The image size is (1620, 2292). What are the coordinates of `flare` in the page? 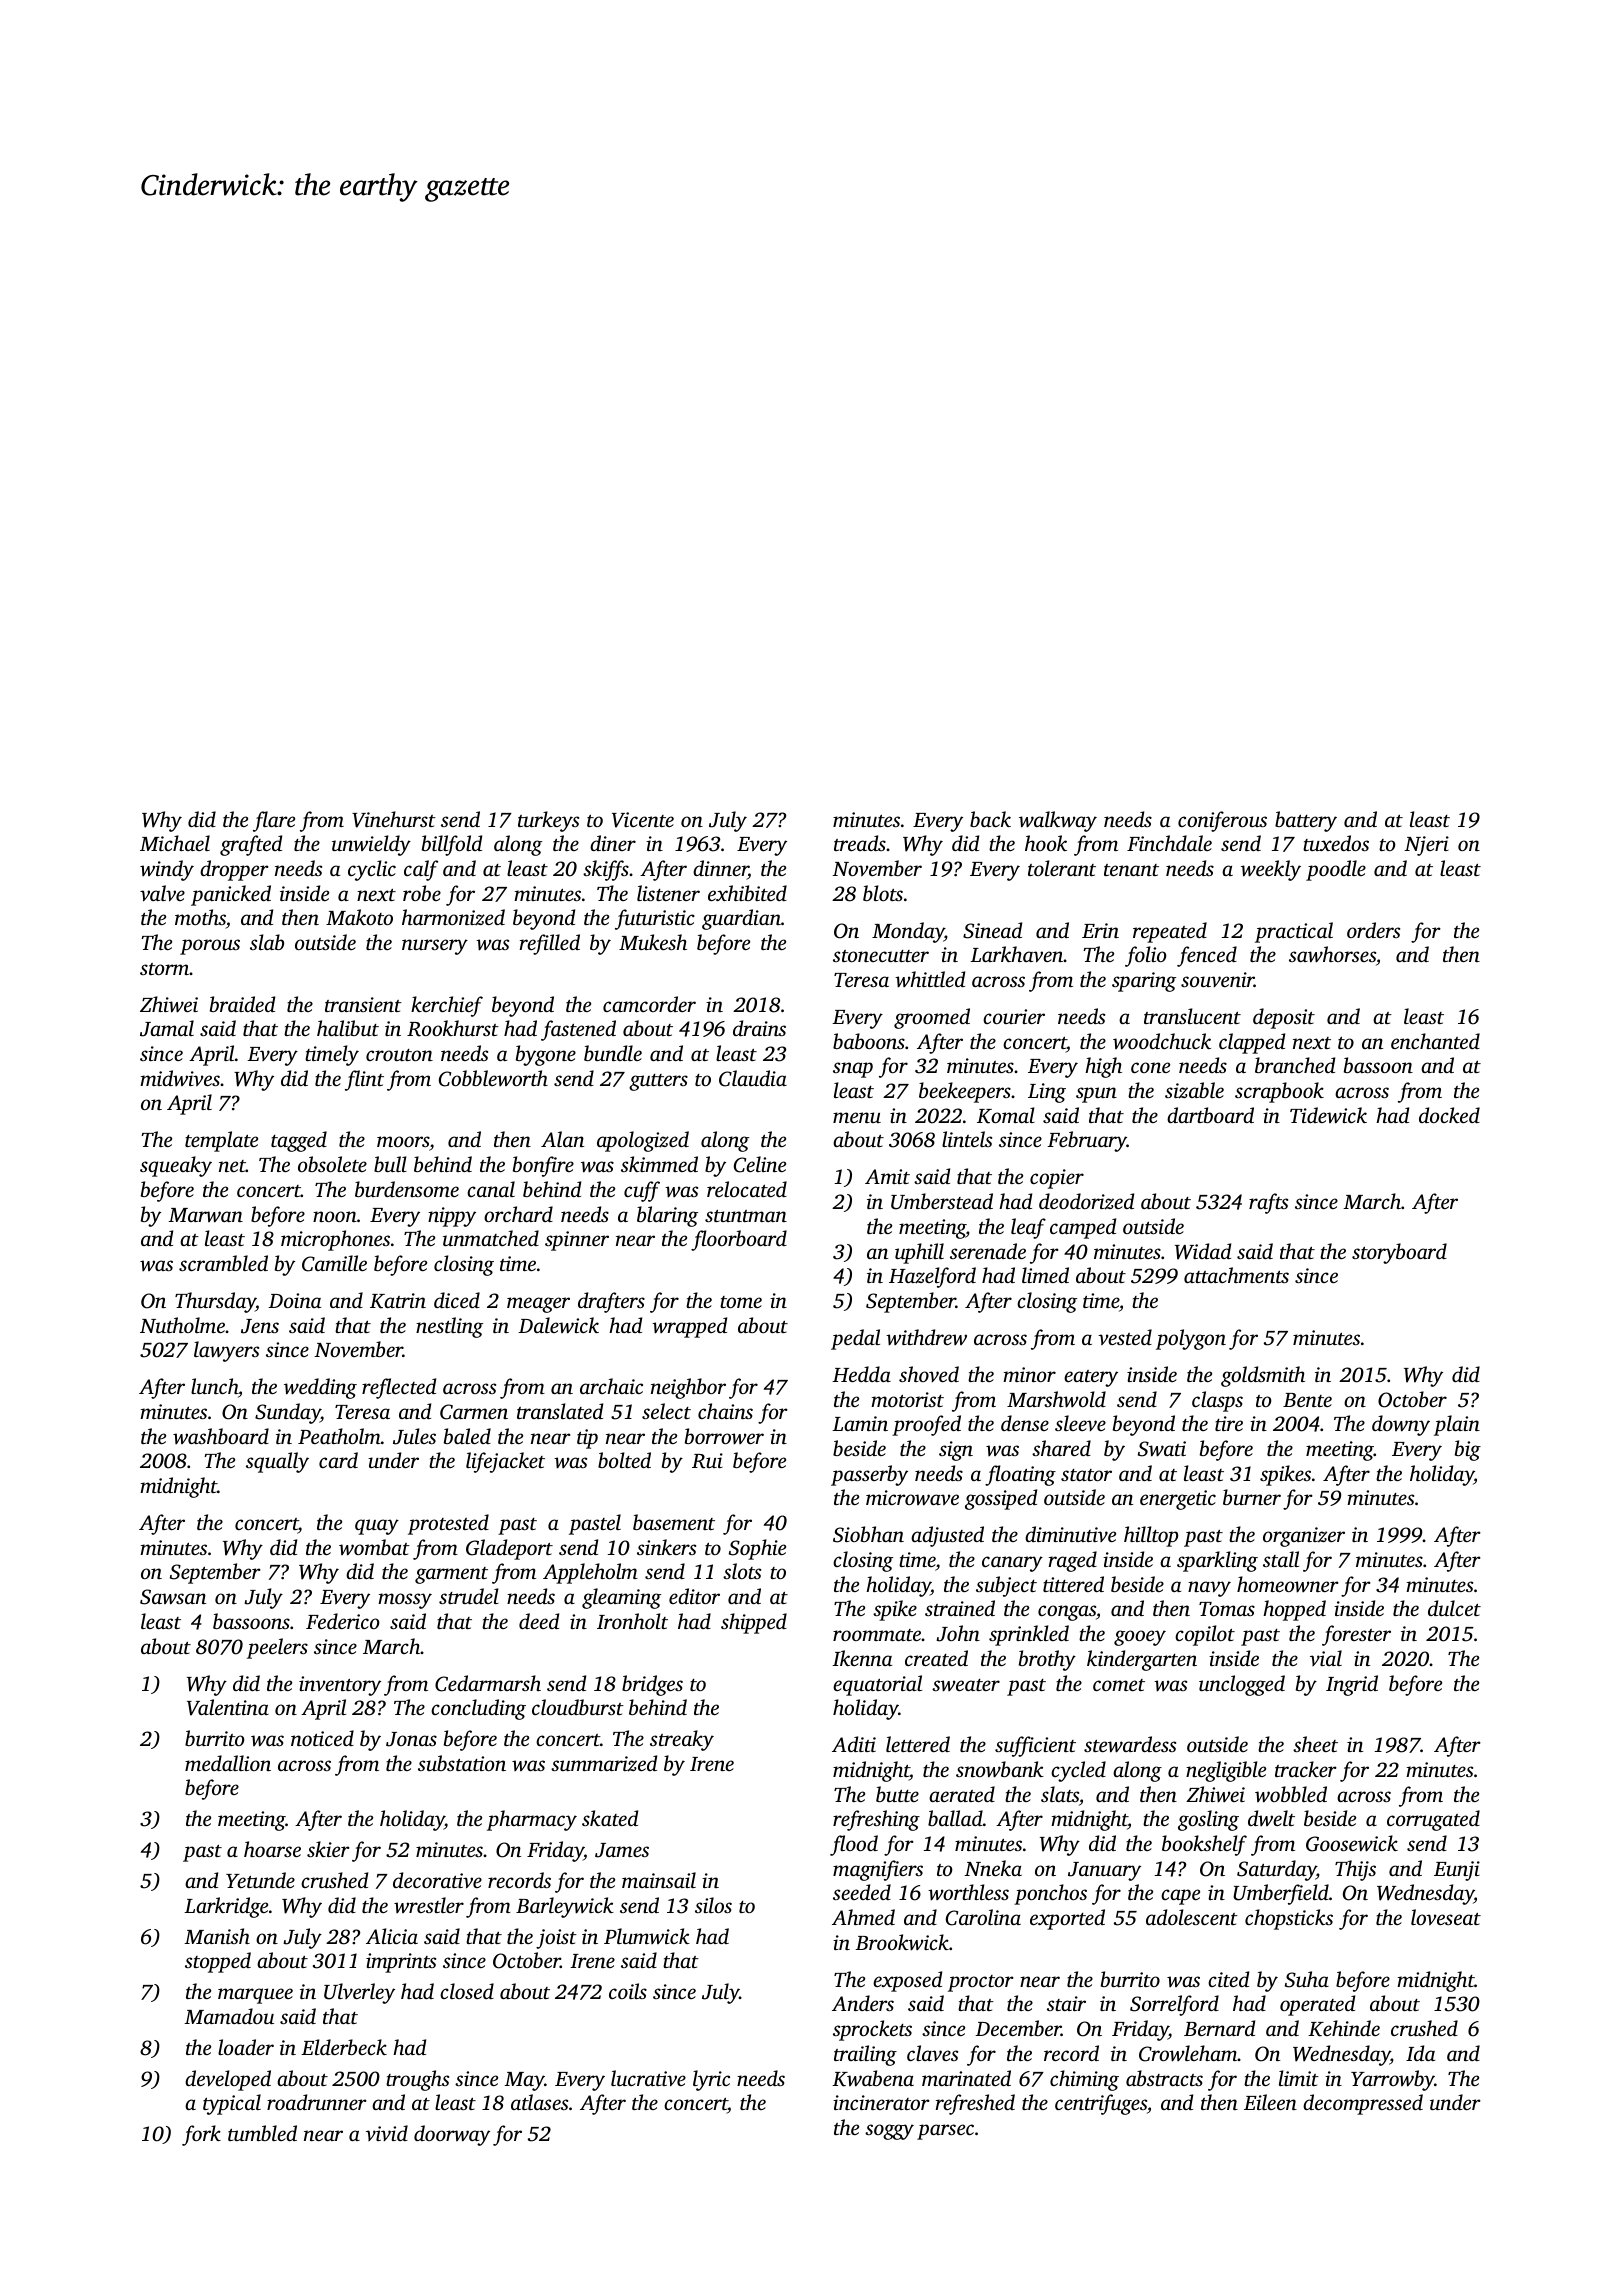 It's located at (274, 821).
